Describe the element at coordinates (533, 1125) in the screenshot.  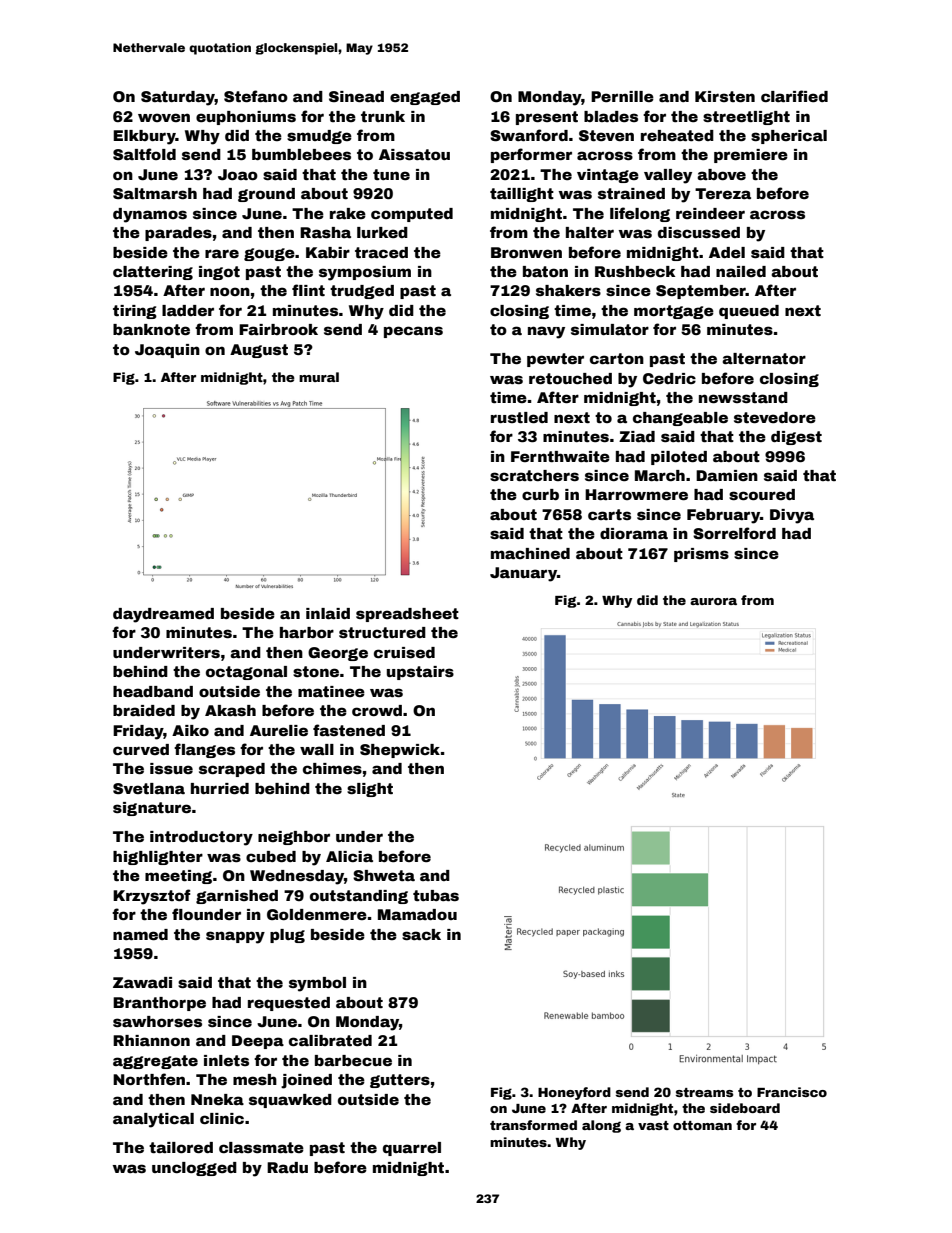
I see `transformed` at that location.
